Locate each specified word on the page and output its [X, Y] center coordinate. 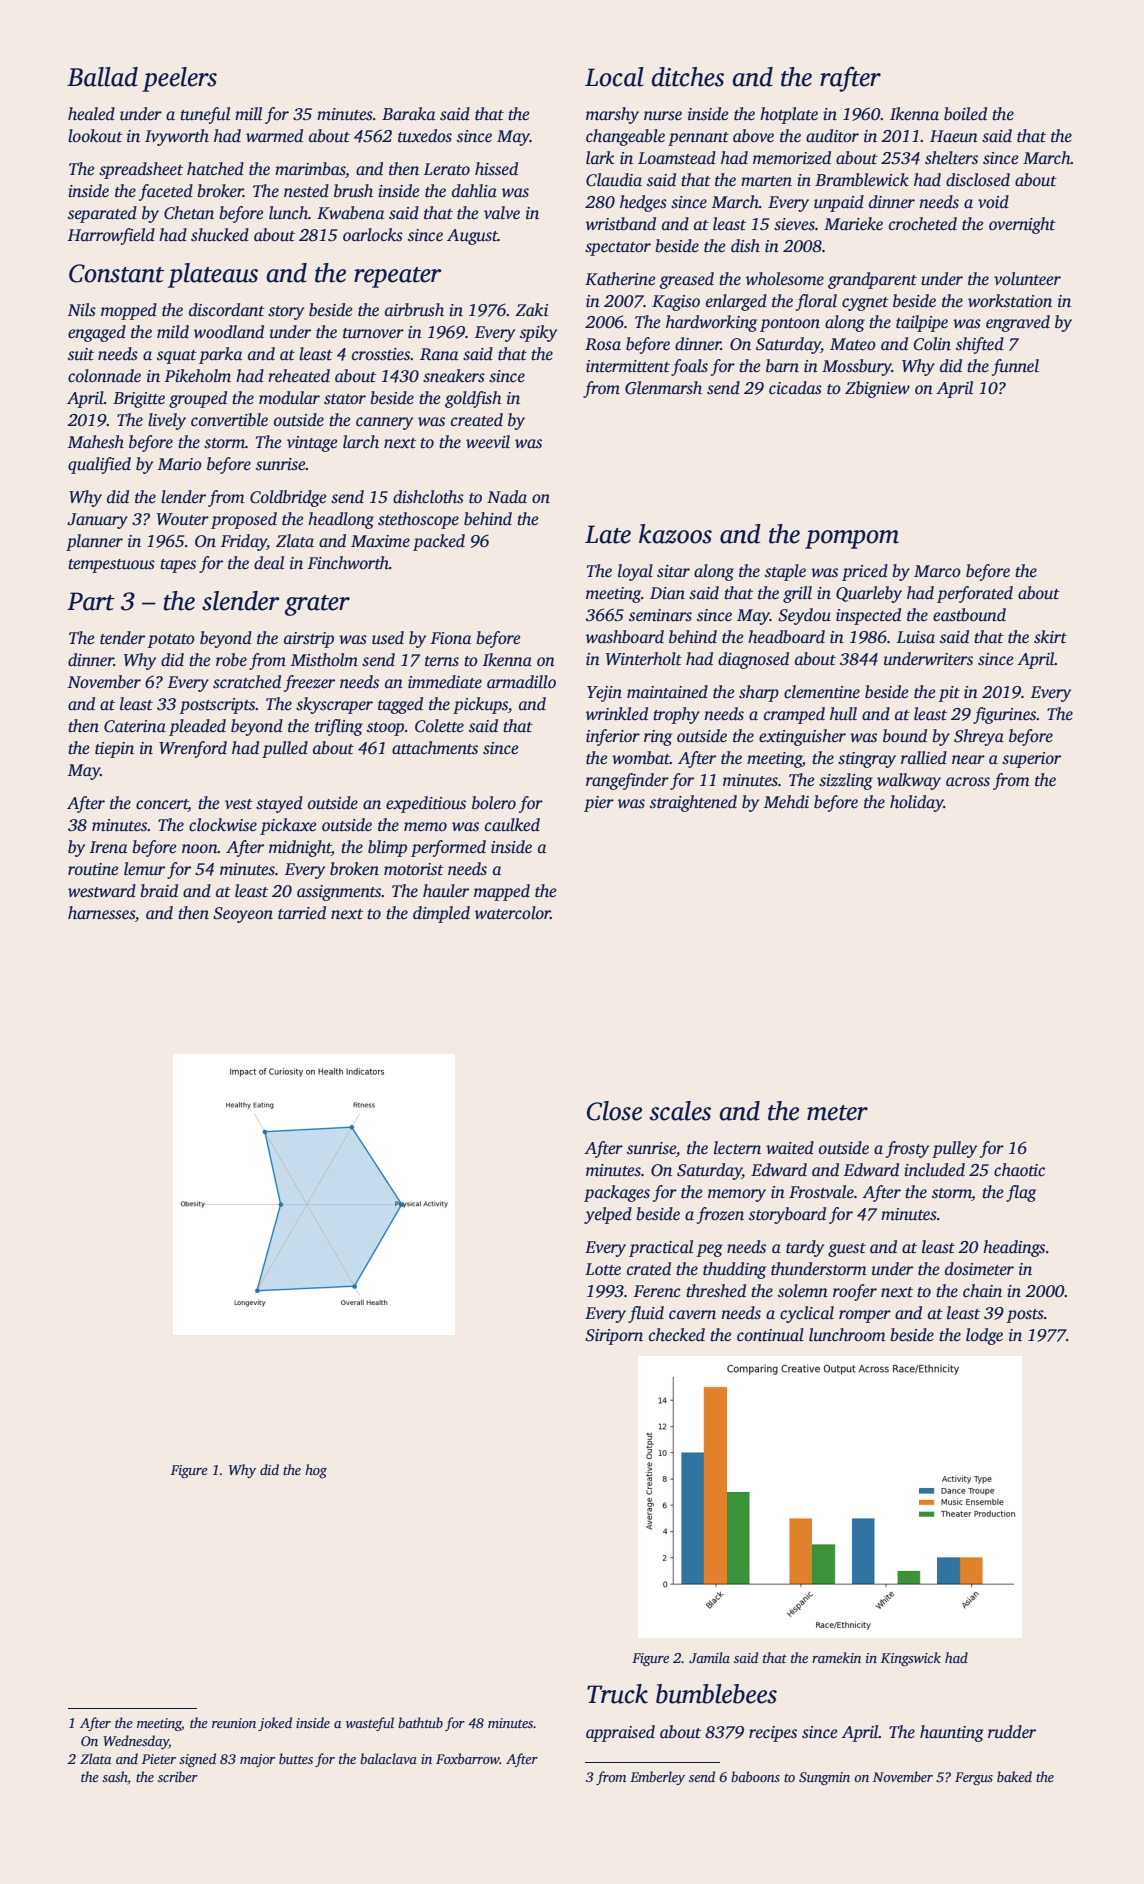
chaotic [1019, 1170]
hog [316, 1471]
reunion [234, 1723]
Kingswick [911, 1659]
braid [159, 891]
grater [317, 605]
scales [680, 1111]
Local [614, 77]
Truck [617, 1694]
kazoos [675, 534]
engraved [1018, 323]
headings [1014, 1248]
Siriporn [614, 1337]
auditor [832, 136]
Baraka [408, 114]
